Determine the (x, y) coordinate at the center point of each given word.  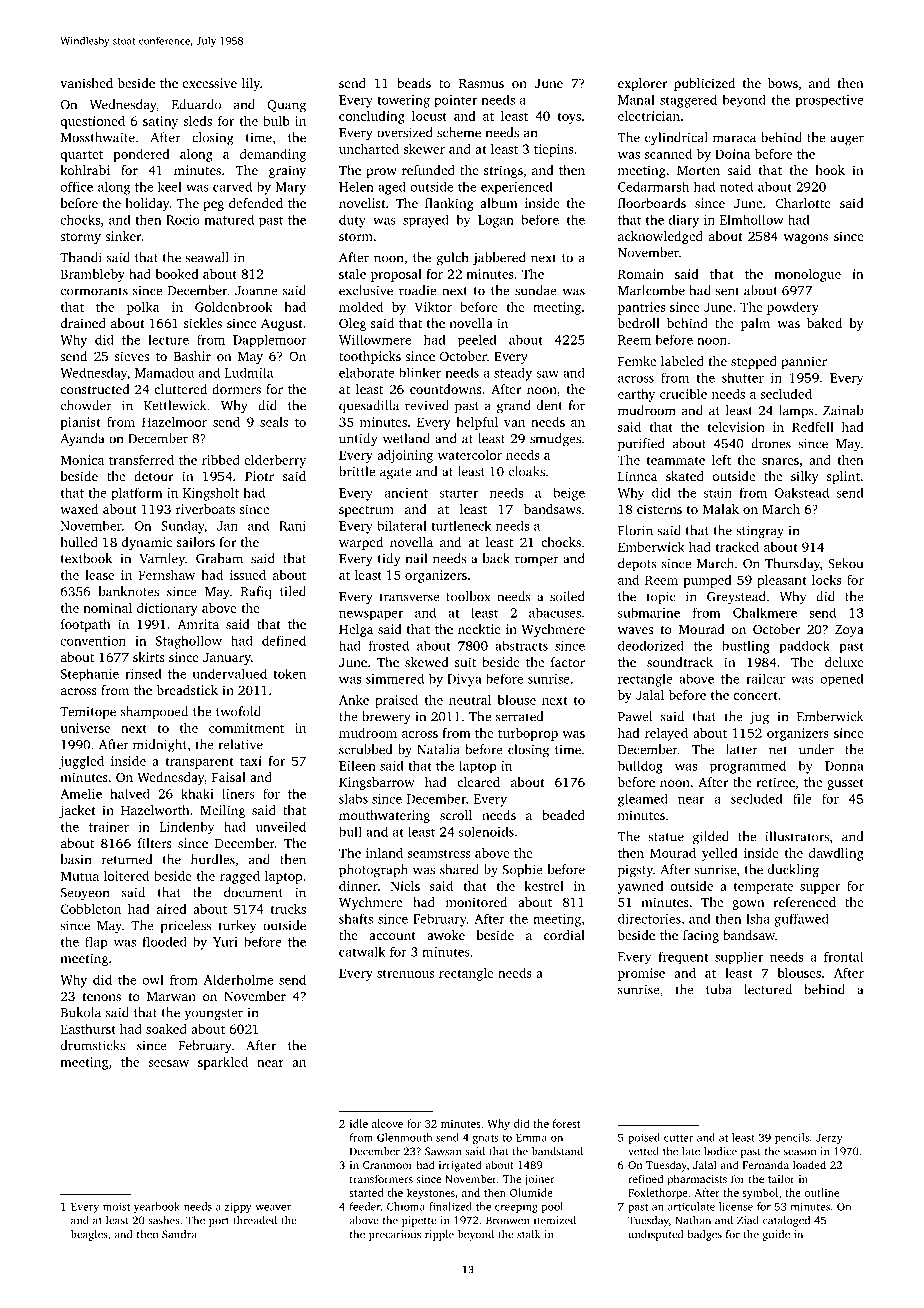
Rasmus (481, 83)
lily (251, 84)
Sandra (179, 1234)
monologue (807, 275)
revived (427, 405)
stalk (528, 1234)
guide (776, 1235)
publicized (704, 84)
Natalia (438, 749)
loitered (126, 876)
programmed (748, 767)
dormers (236, 389)
